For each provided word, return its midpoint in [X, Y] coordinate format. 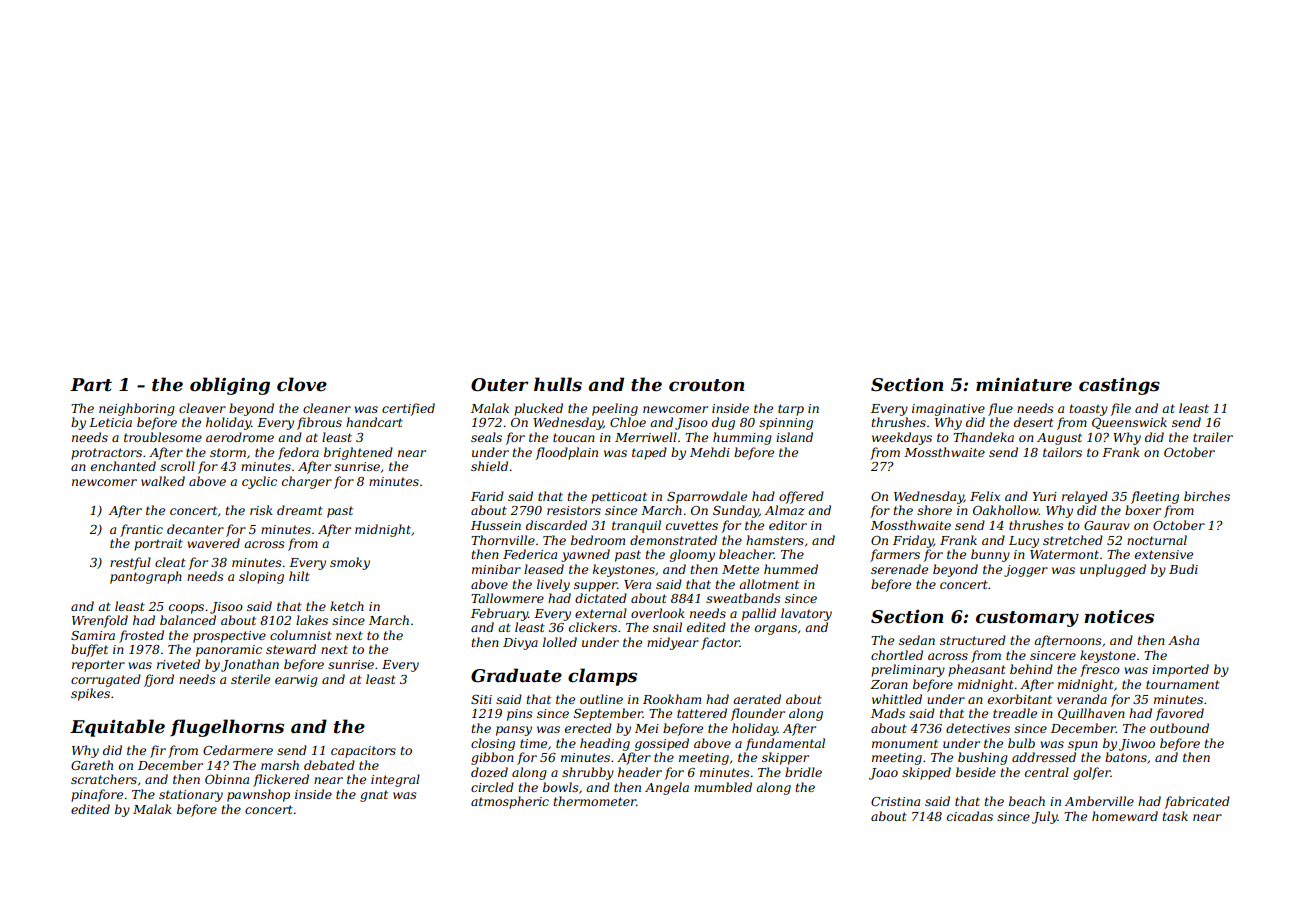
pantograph [146, 577]
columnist [301, 635]
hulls [558, 384]
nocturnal [1157, 540]
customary [1027, 619]
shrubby [588, 773]
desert [1034, 422]
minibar [496, 569]
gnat [374, 796]
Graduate [516, 675]
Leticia [110, 422]
